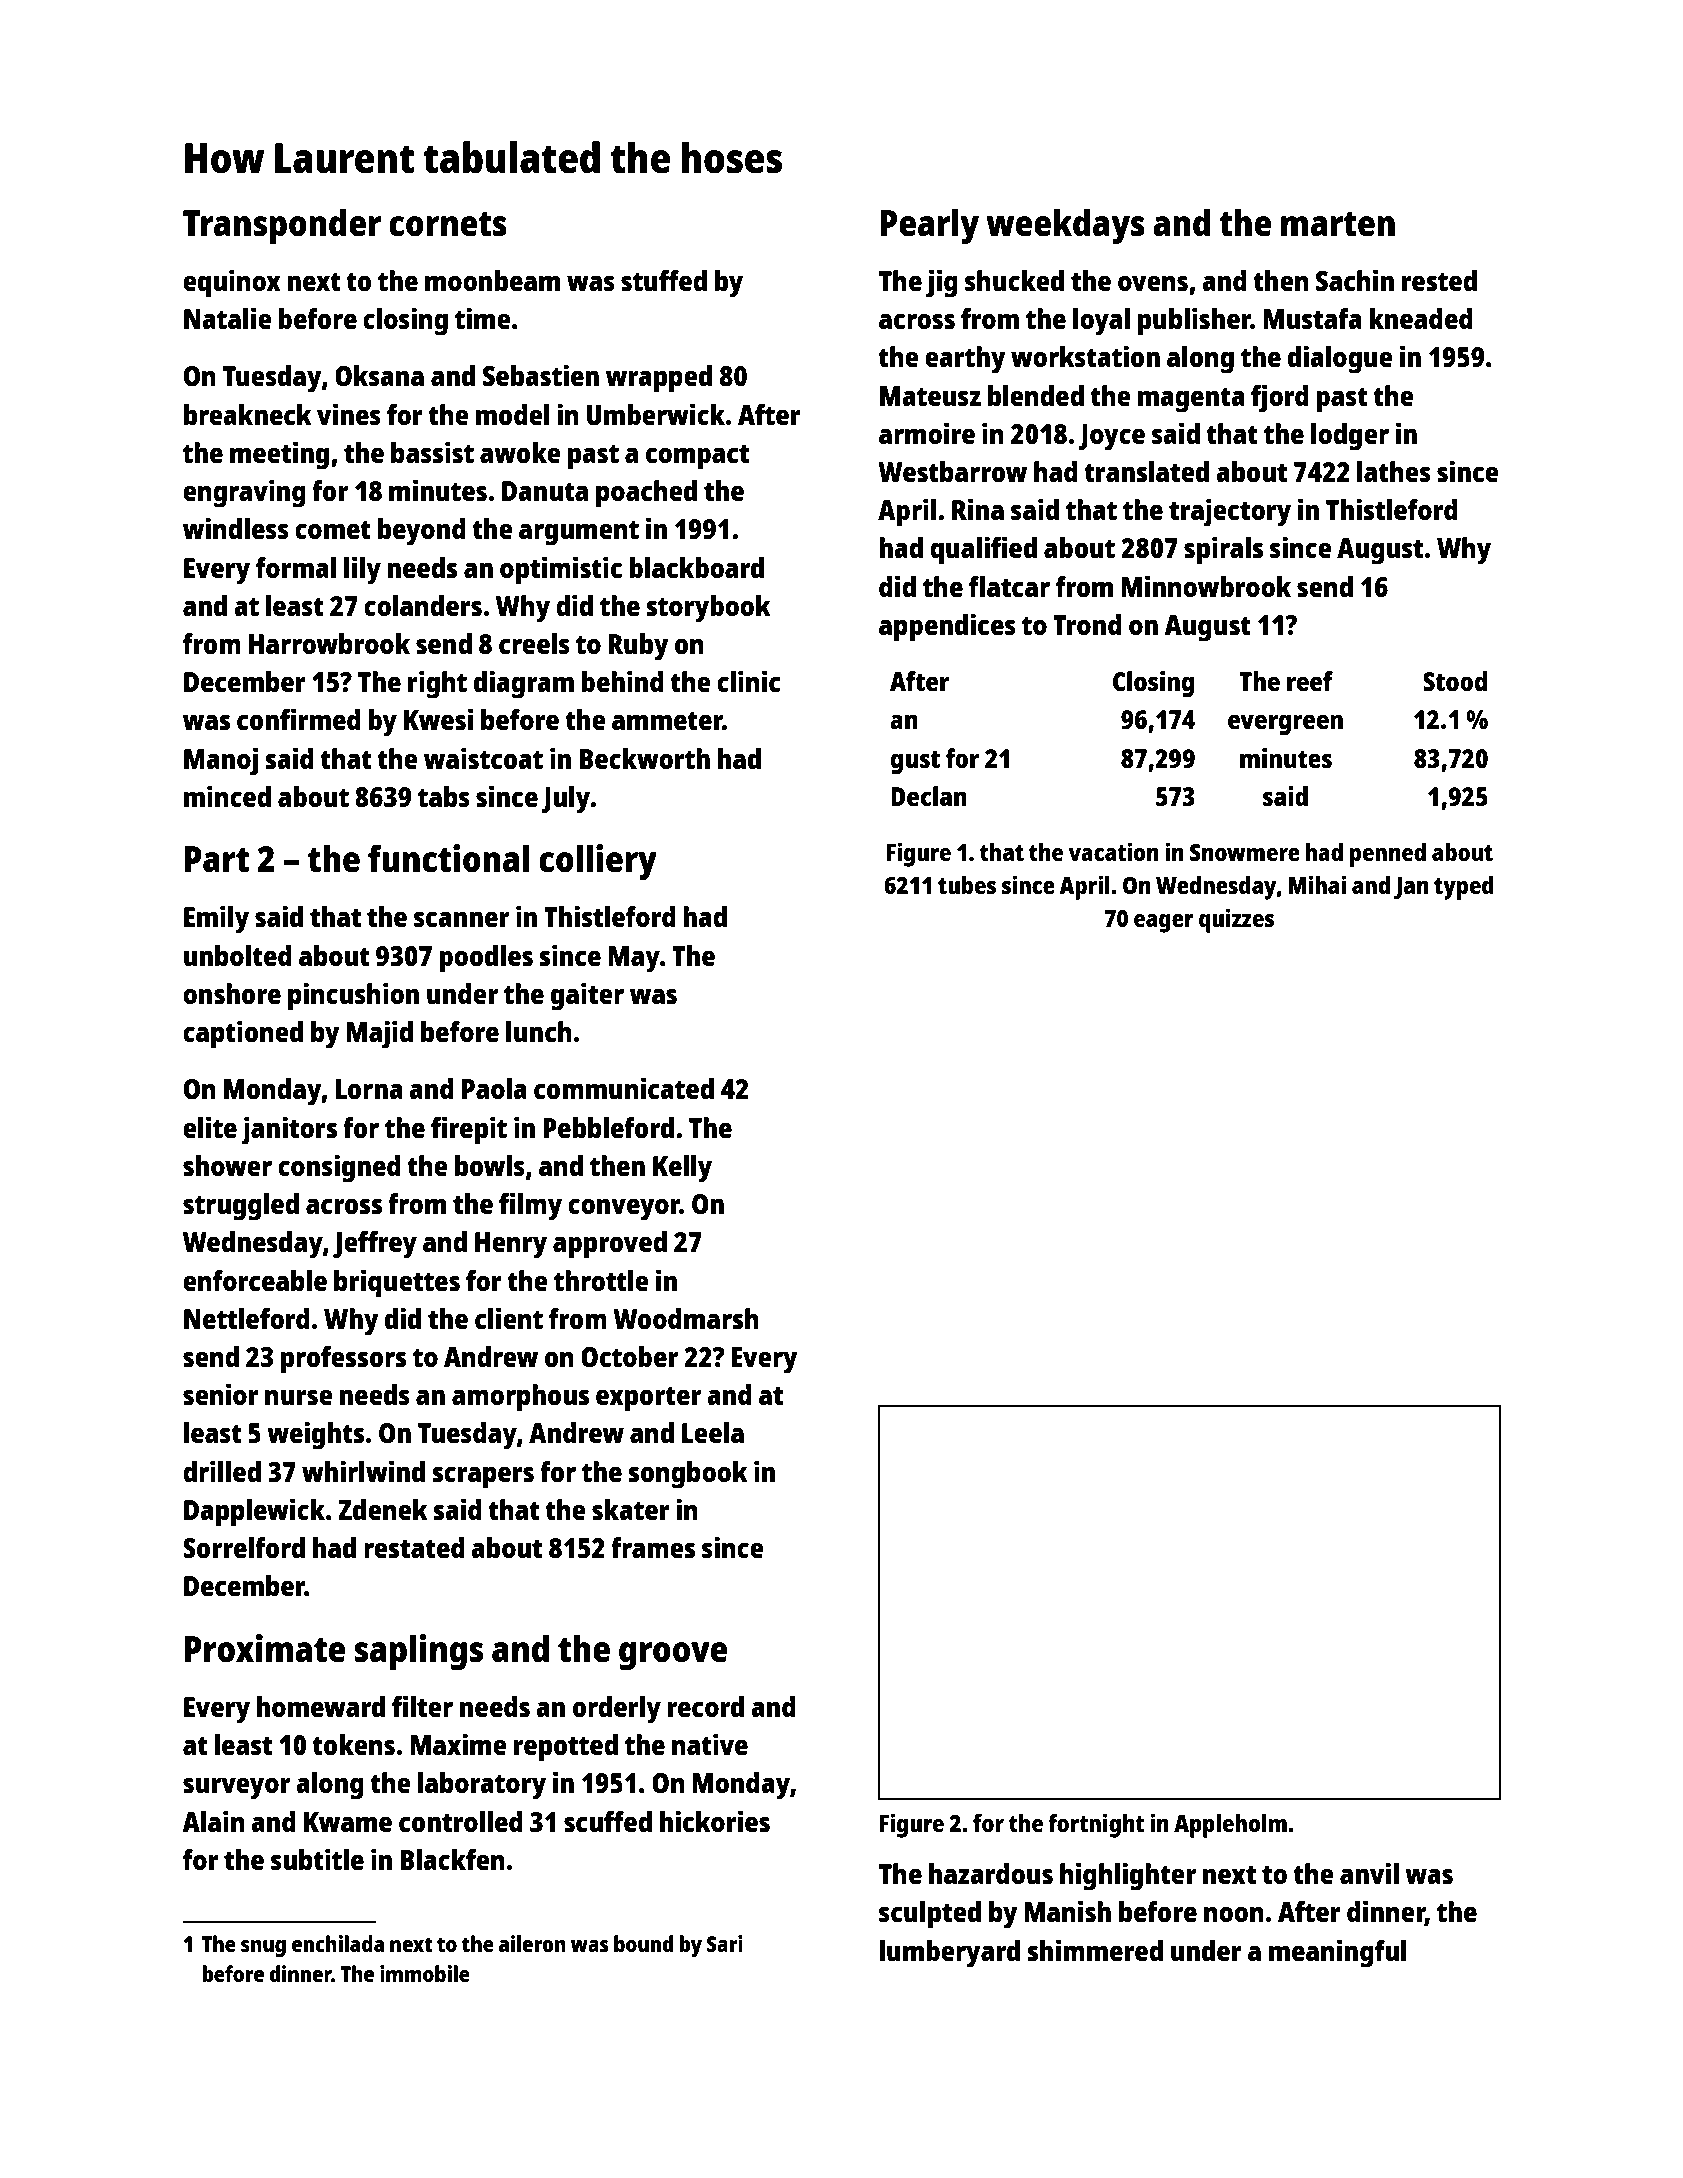 Image resolution: width=1683 pixels, height=2178 pixels. Describe the element at coordinates (1338, 224) in the page. I see `marten` at that location.
